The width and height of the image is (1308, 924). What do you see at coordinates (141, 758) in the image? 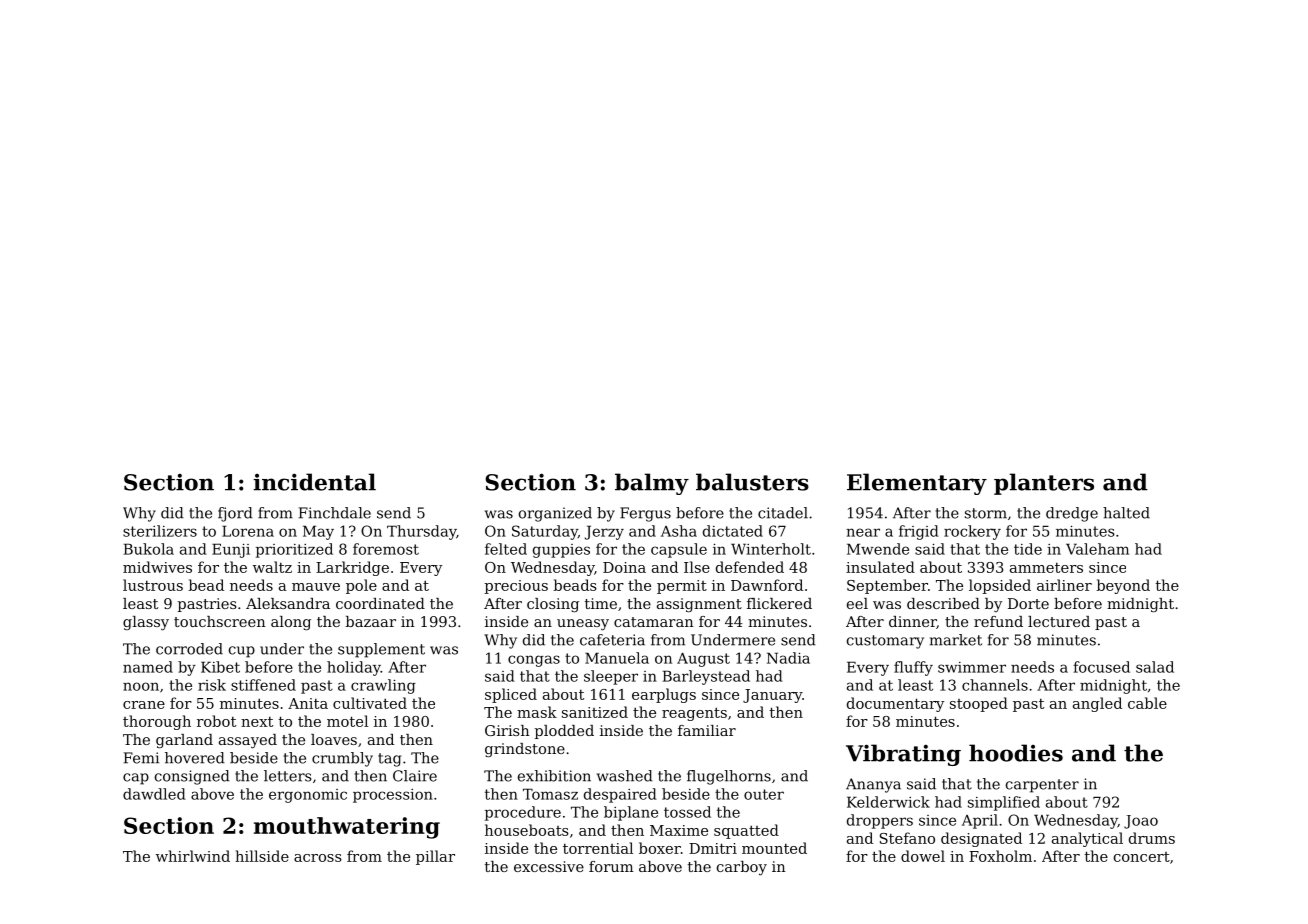
I see `Femi` at bounding box center [141, 758].
